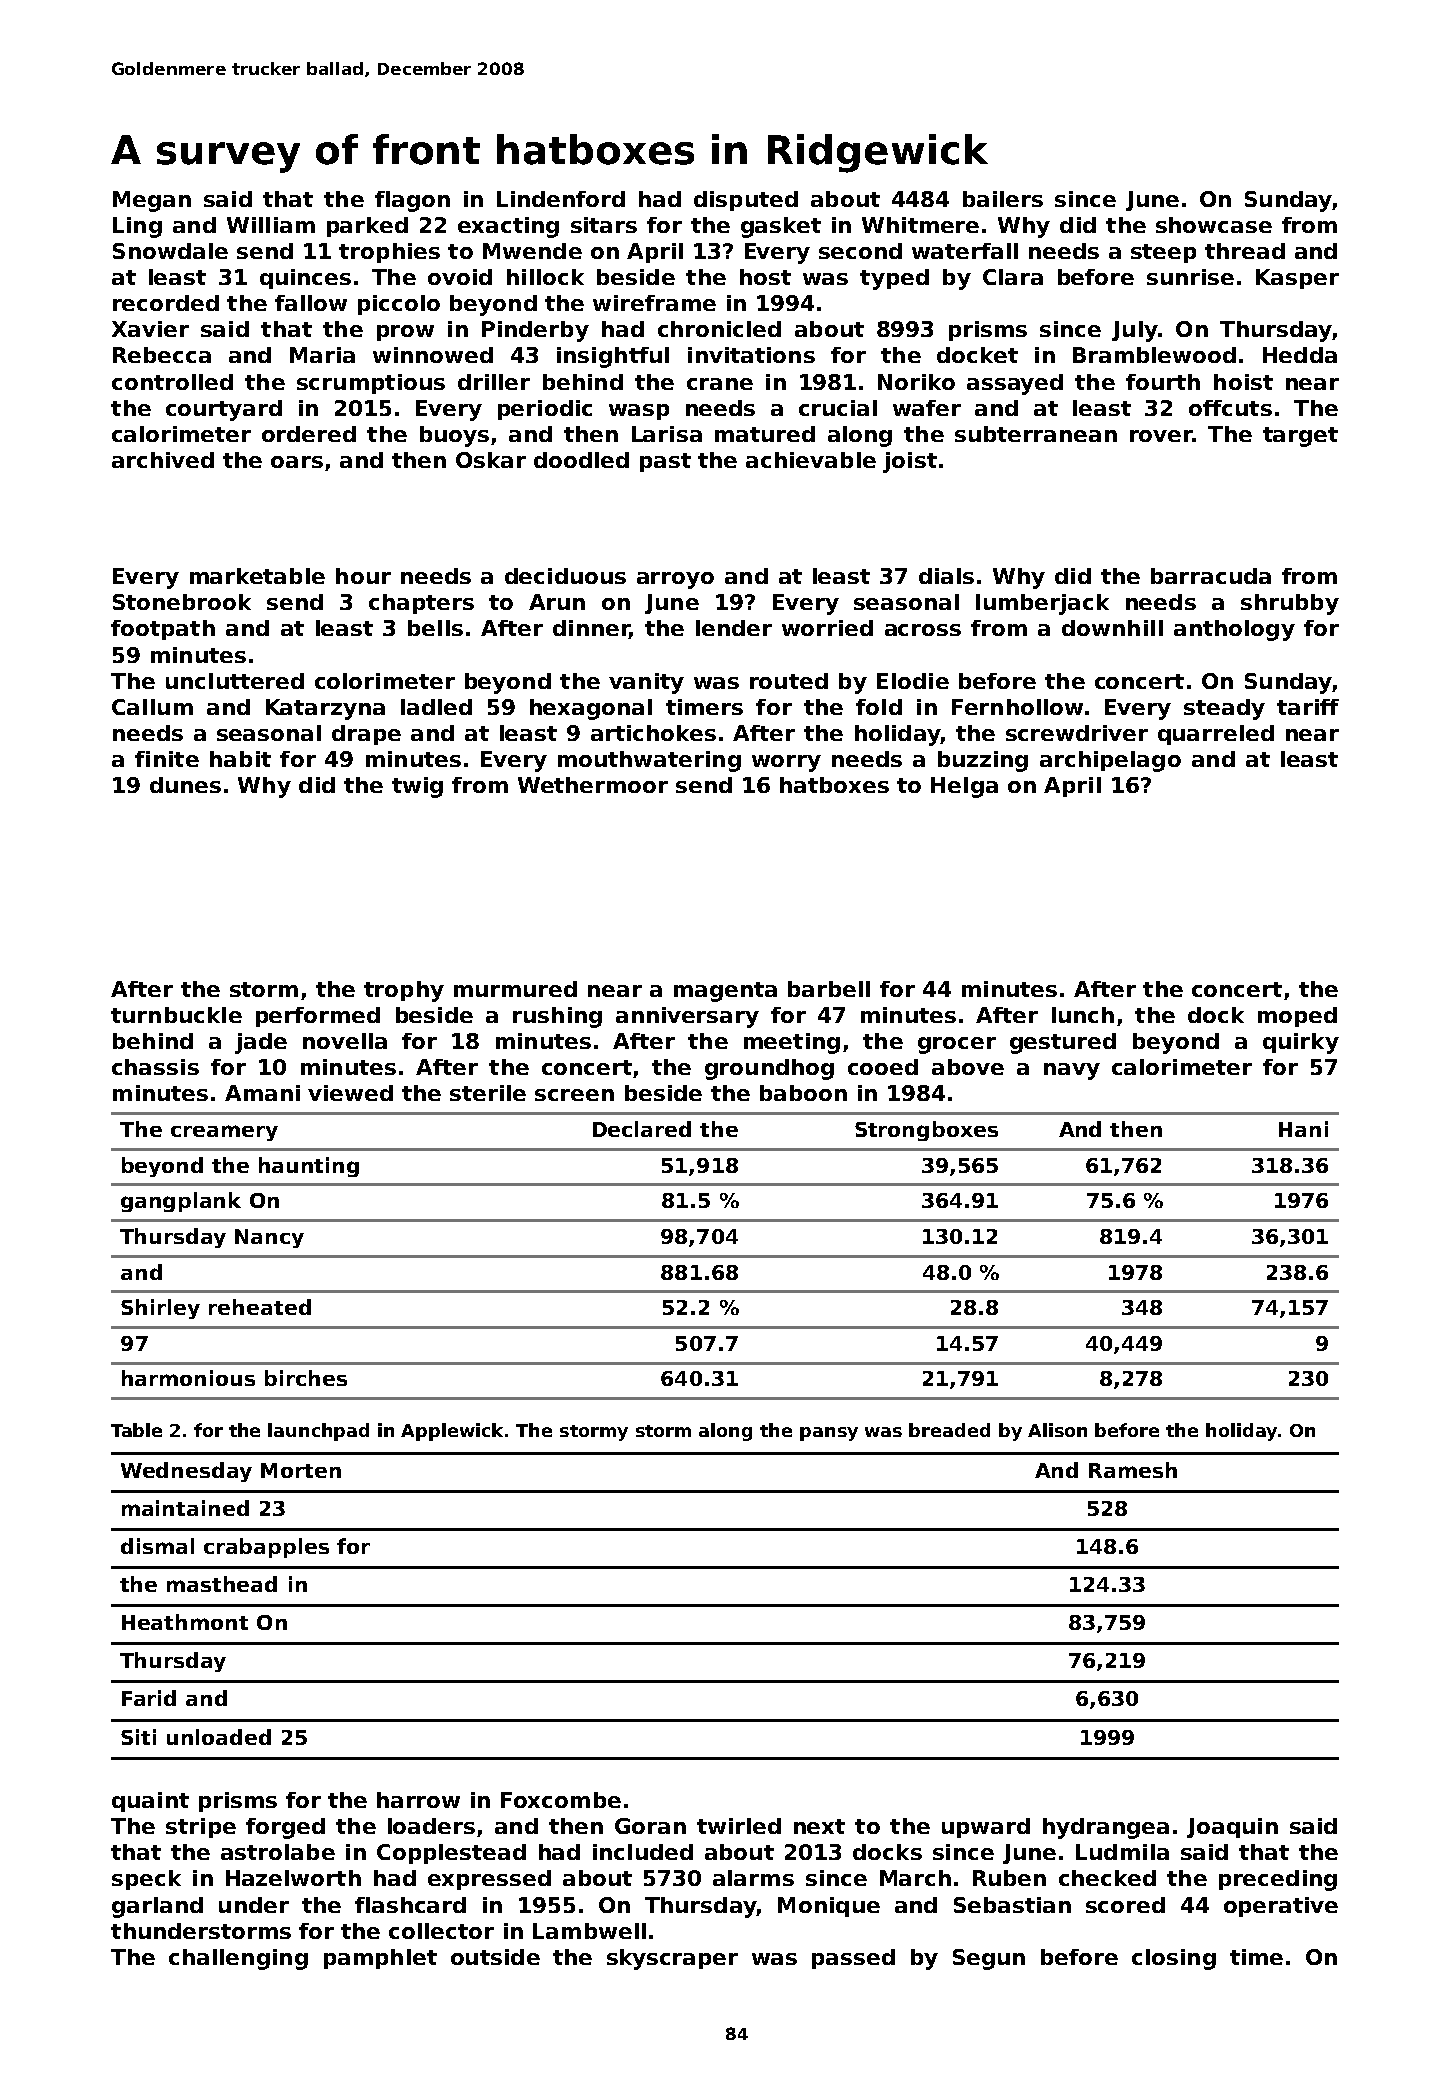 This screenshot has width=1450, height=2100. I want to click on bells, so click(435, 628).
